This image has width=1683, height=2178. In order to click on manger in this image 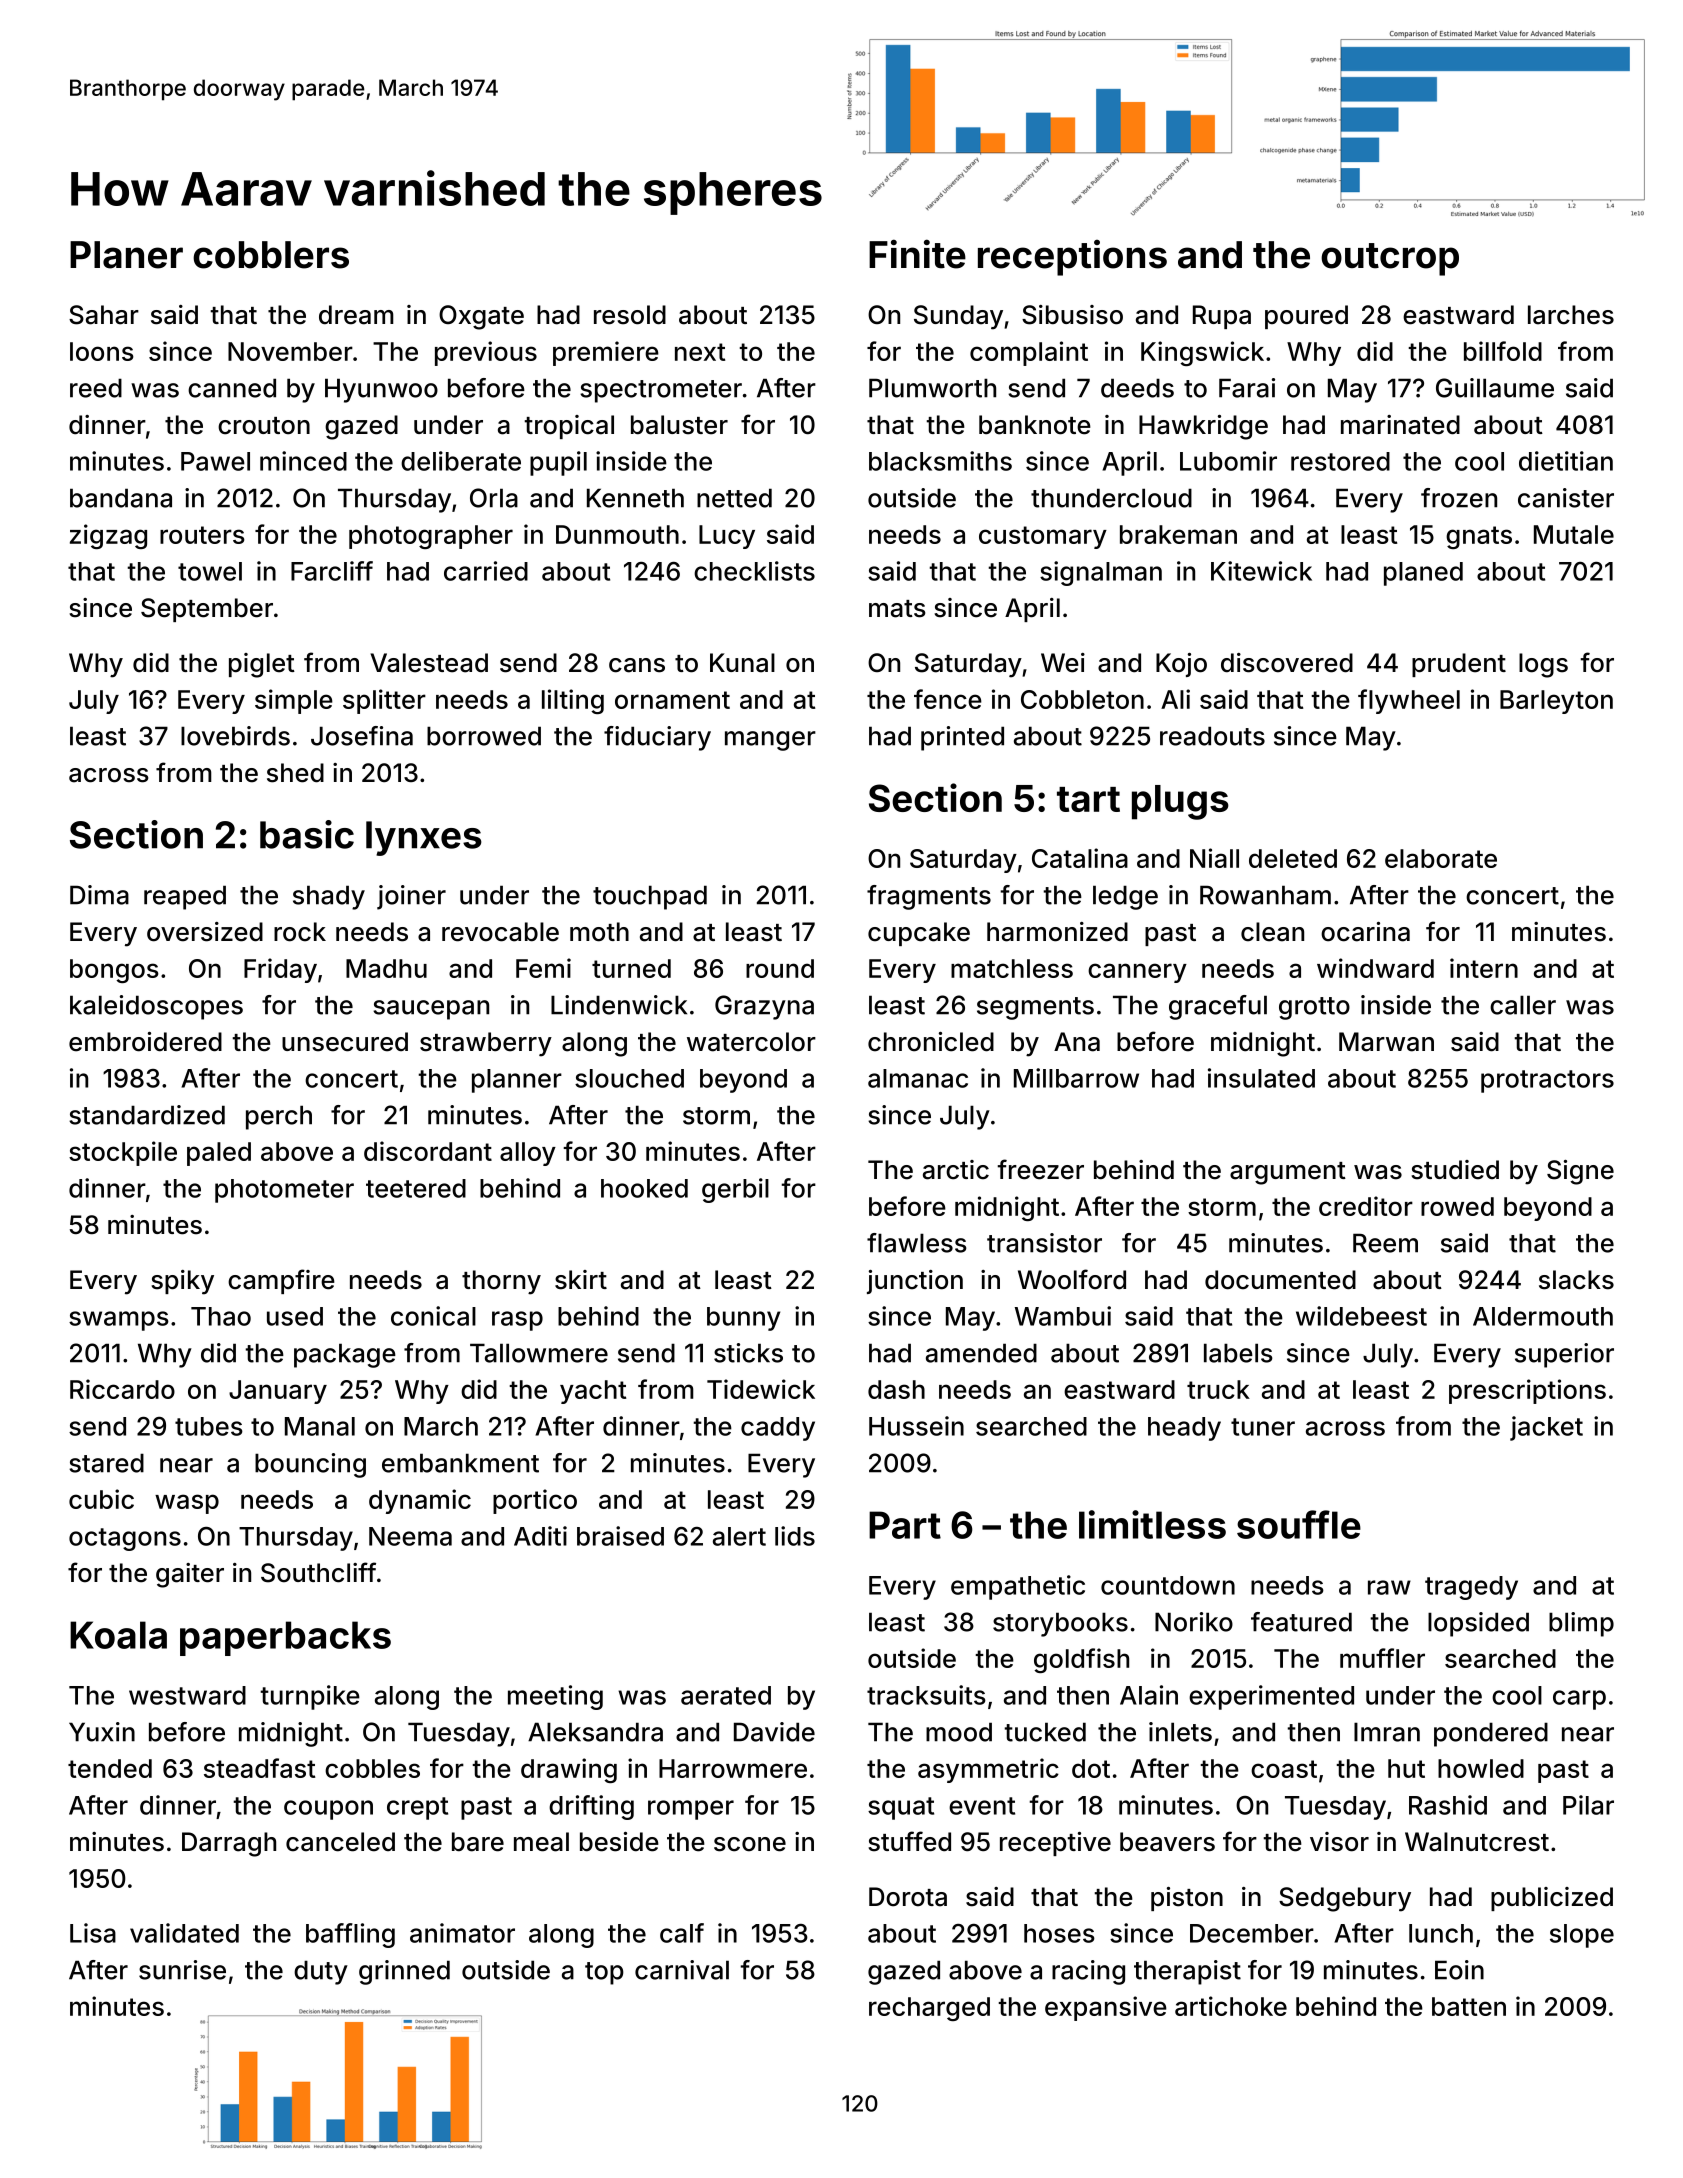, I will do `click(770, 741)`.
